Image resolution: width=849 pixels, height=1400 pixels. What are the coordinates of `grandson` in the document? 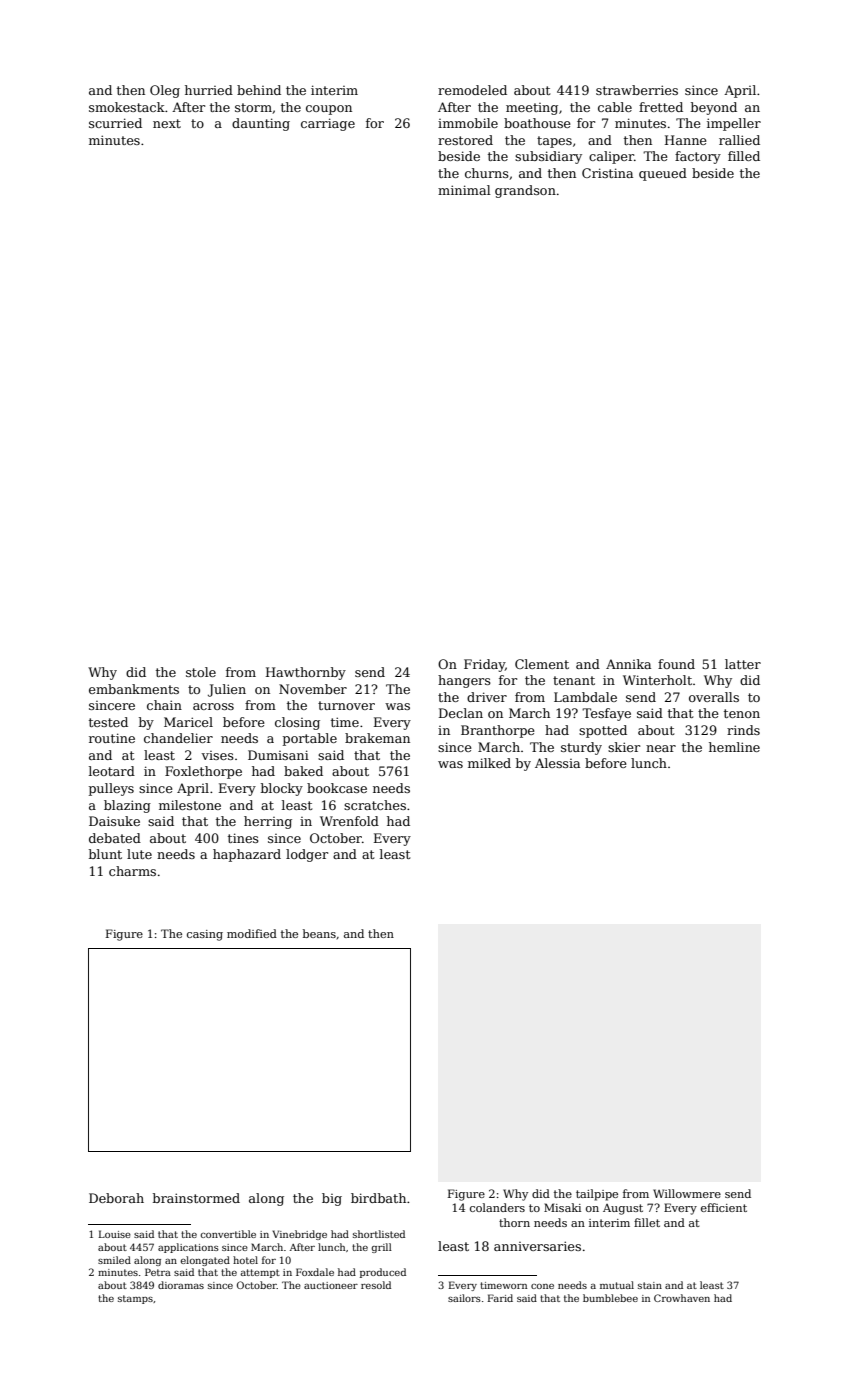 It's located at (525, 191).
